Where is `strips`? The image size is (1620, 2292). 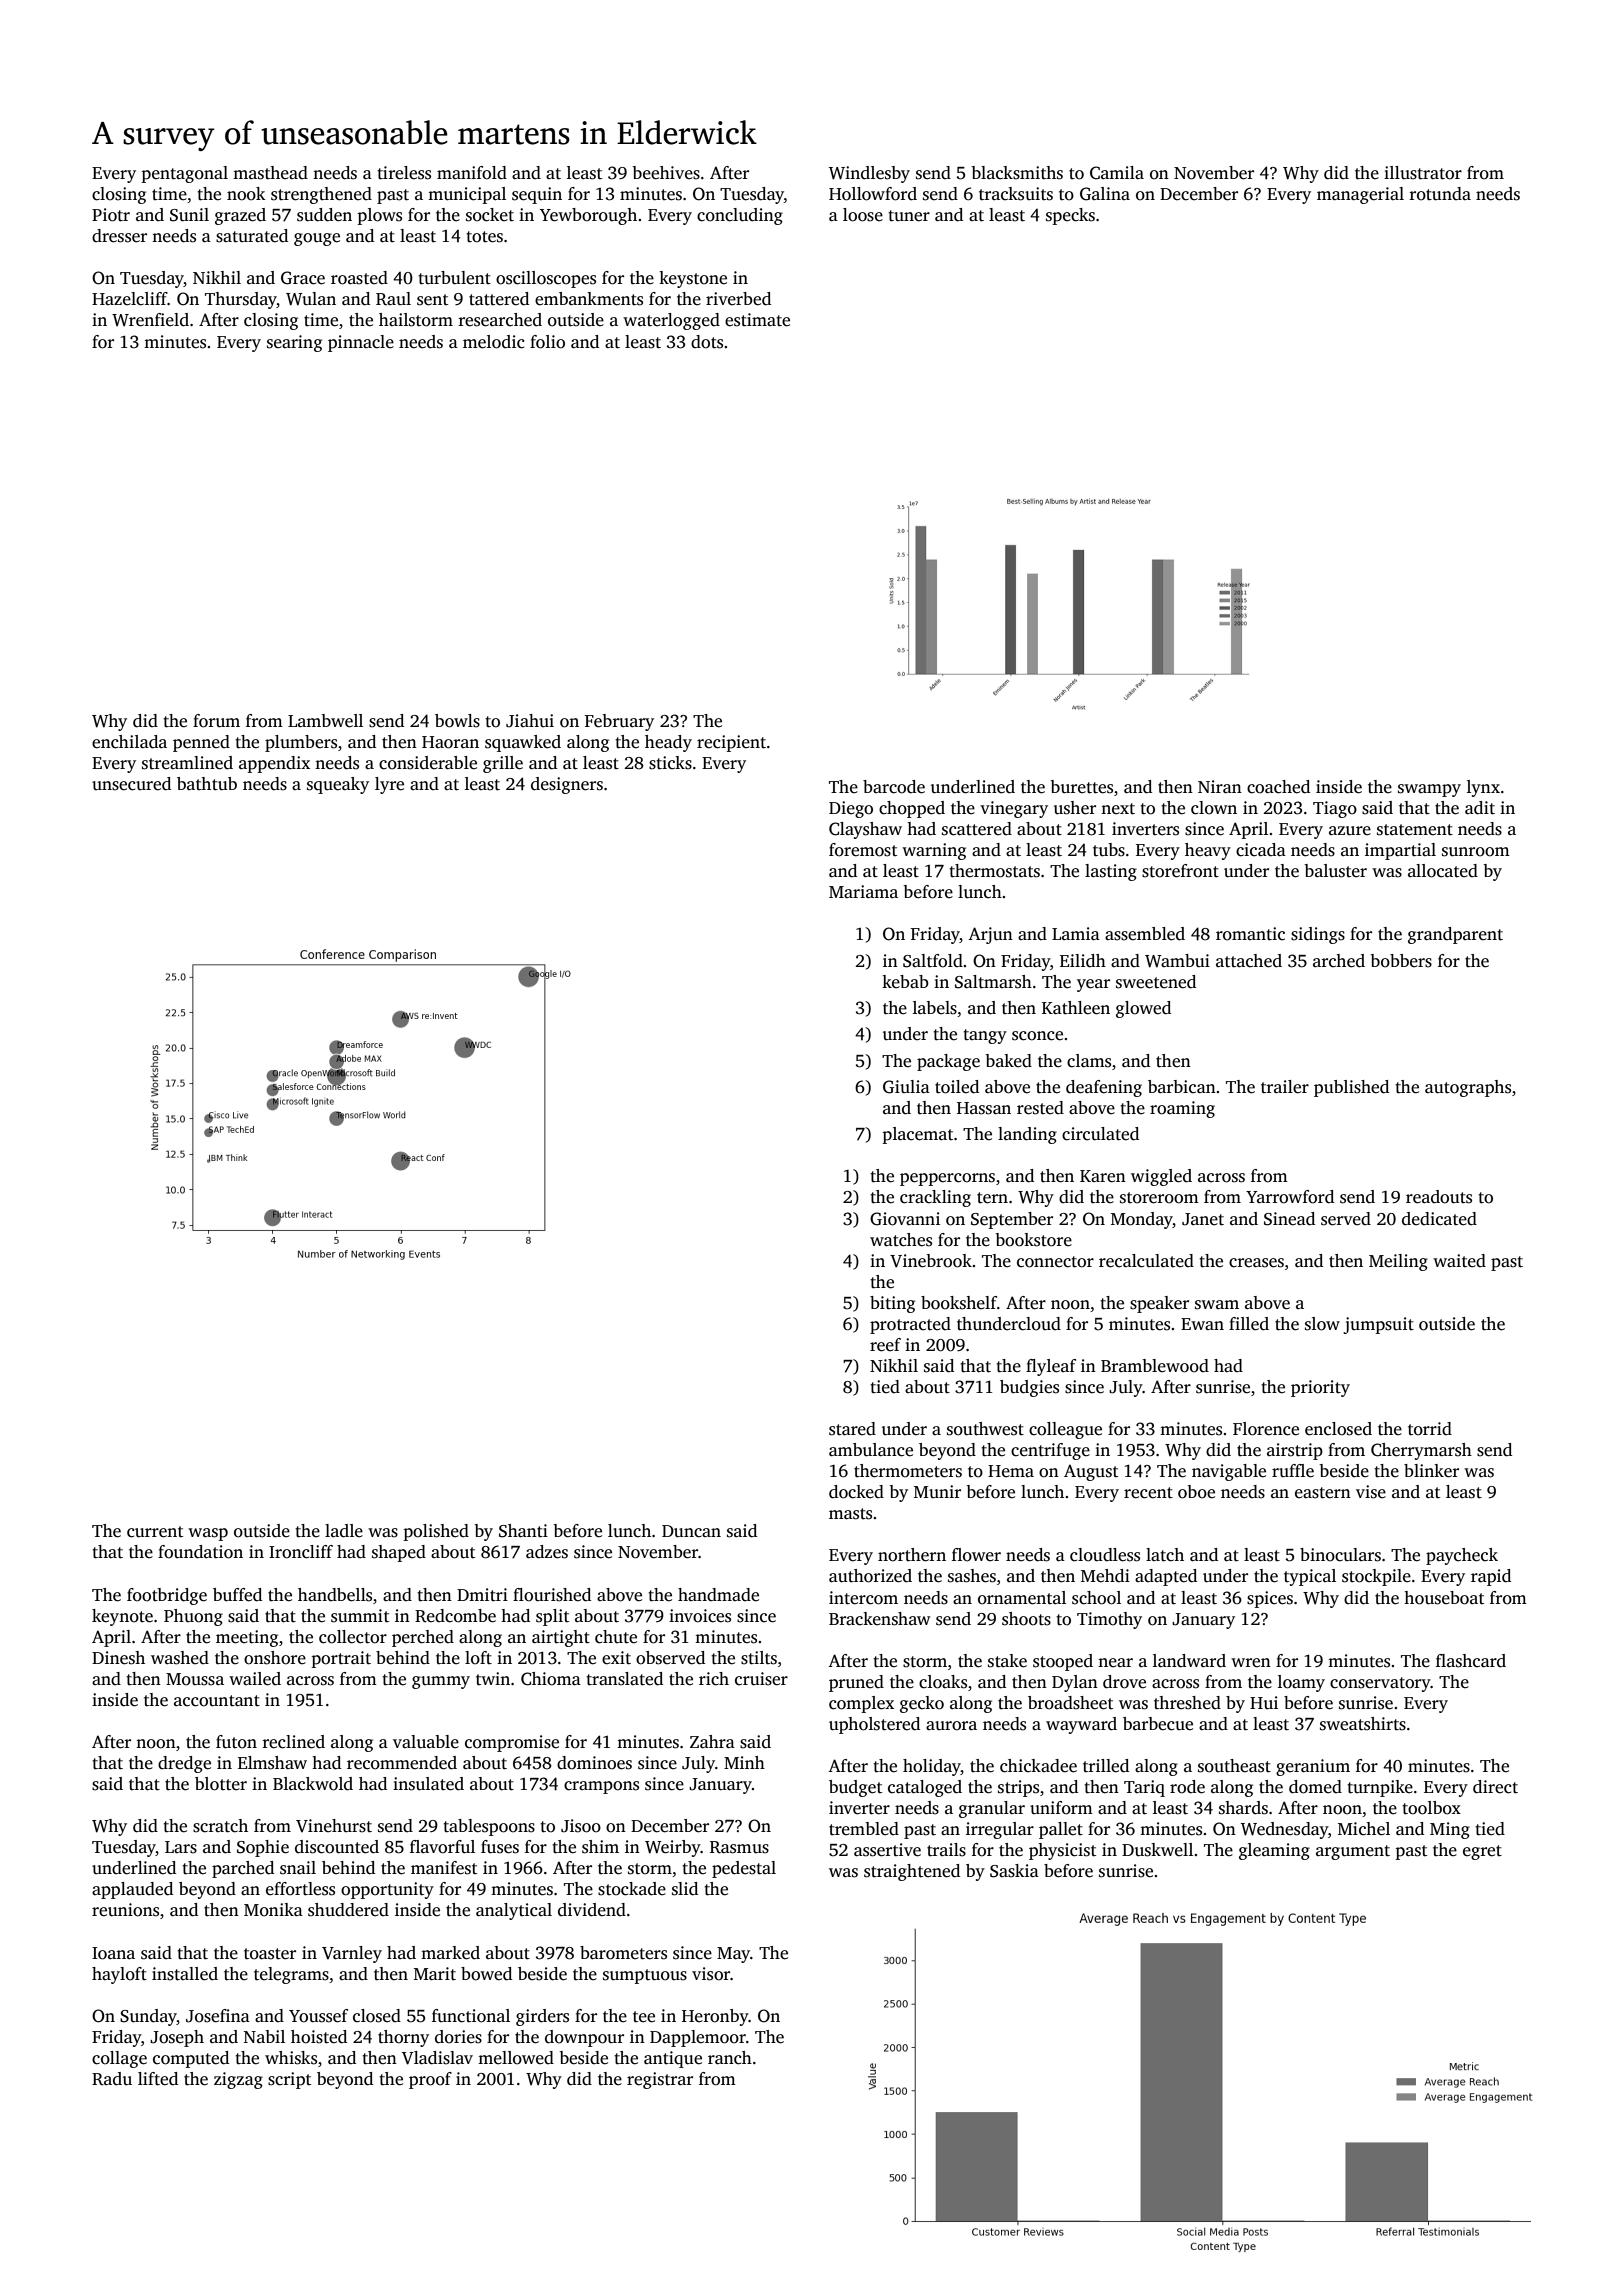 strips is located at coordinates (1018, 1788).
